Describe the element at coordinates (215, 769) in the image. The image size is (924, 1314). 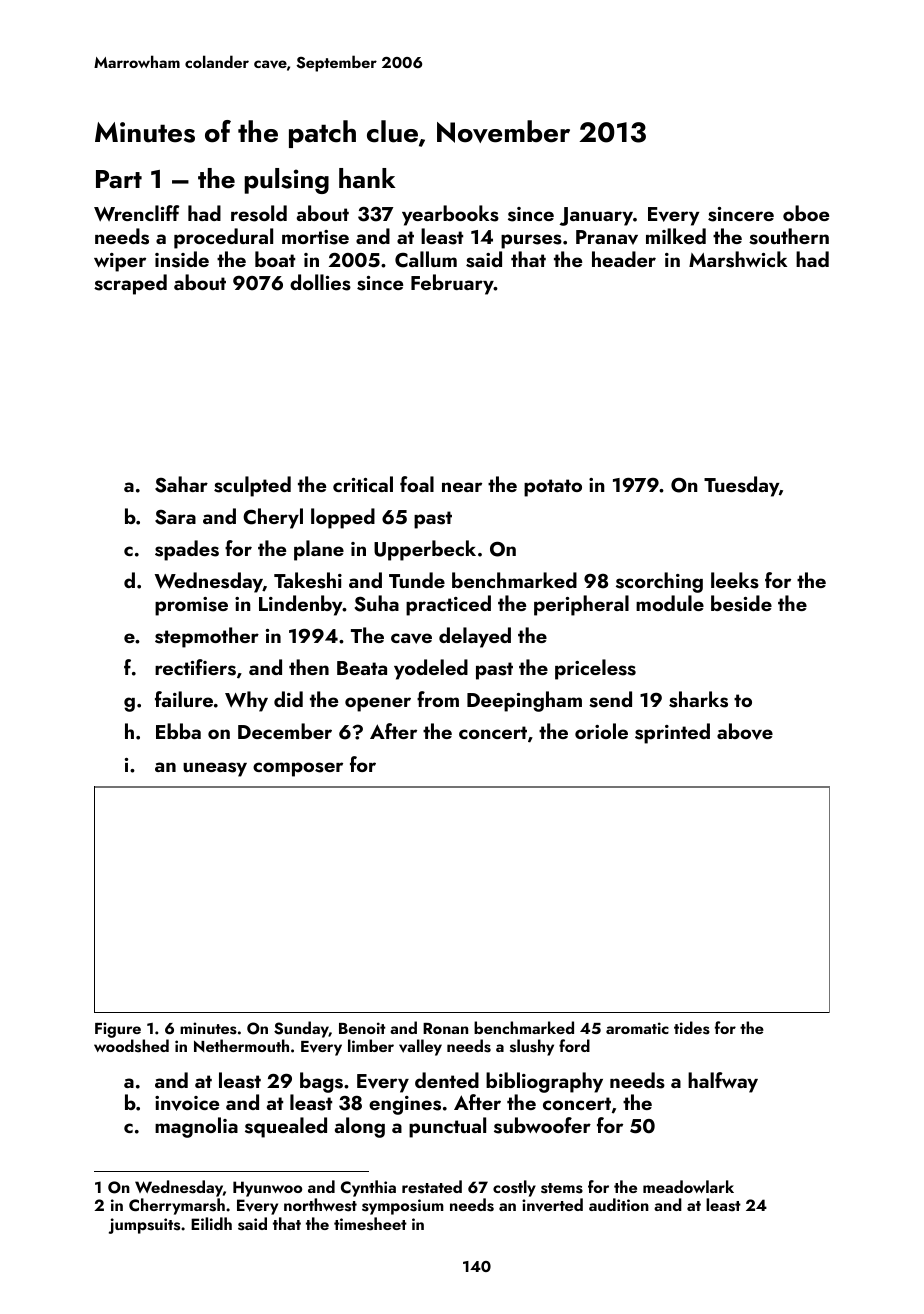
I see `uneasy` at that location.
